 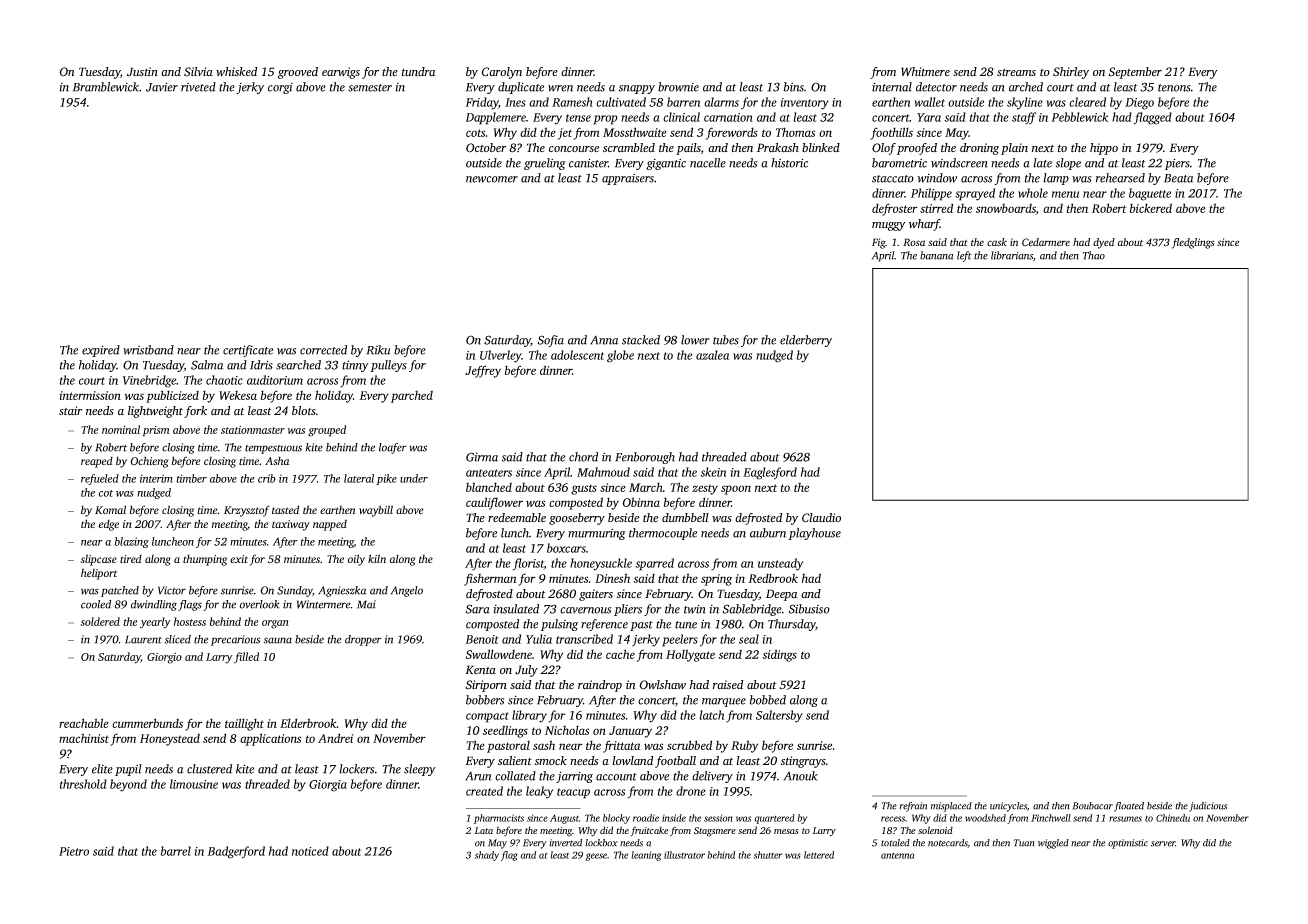 I want to click on cots, so click(x=475, y=133).
